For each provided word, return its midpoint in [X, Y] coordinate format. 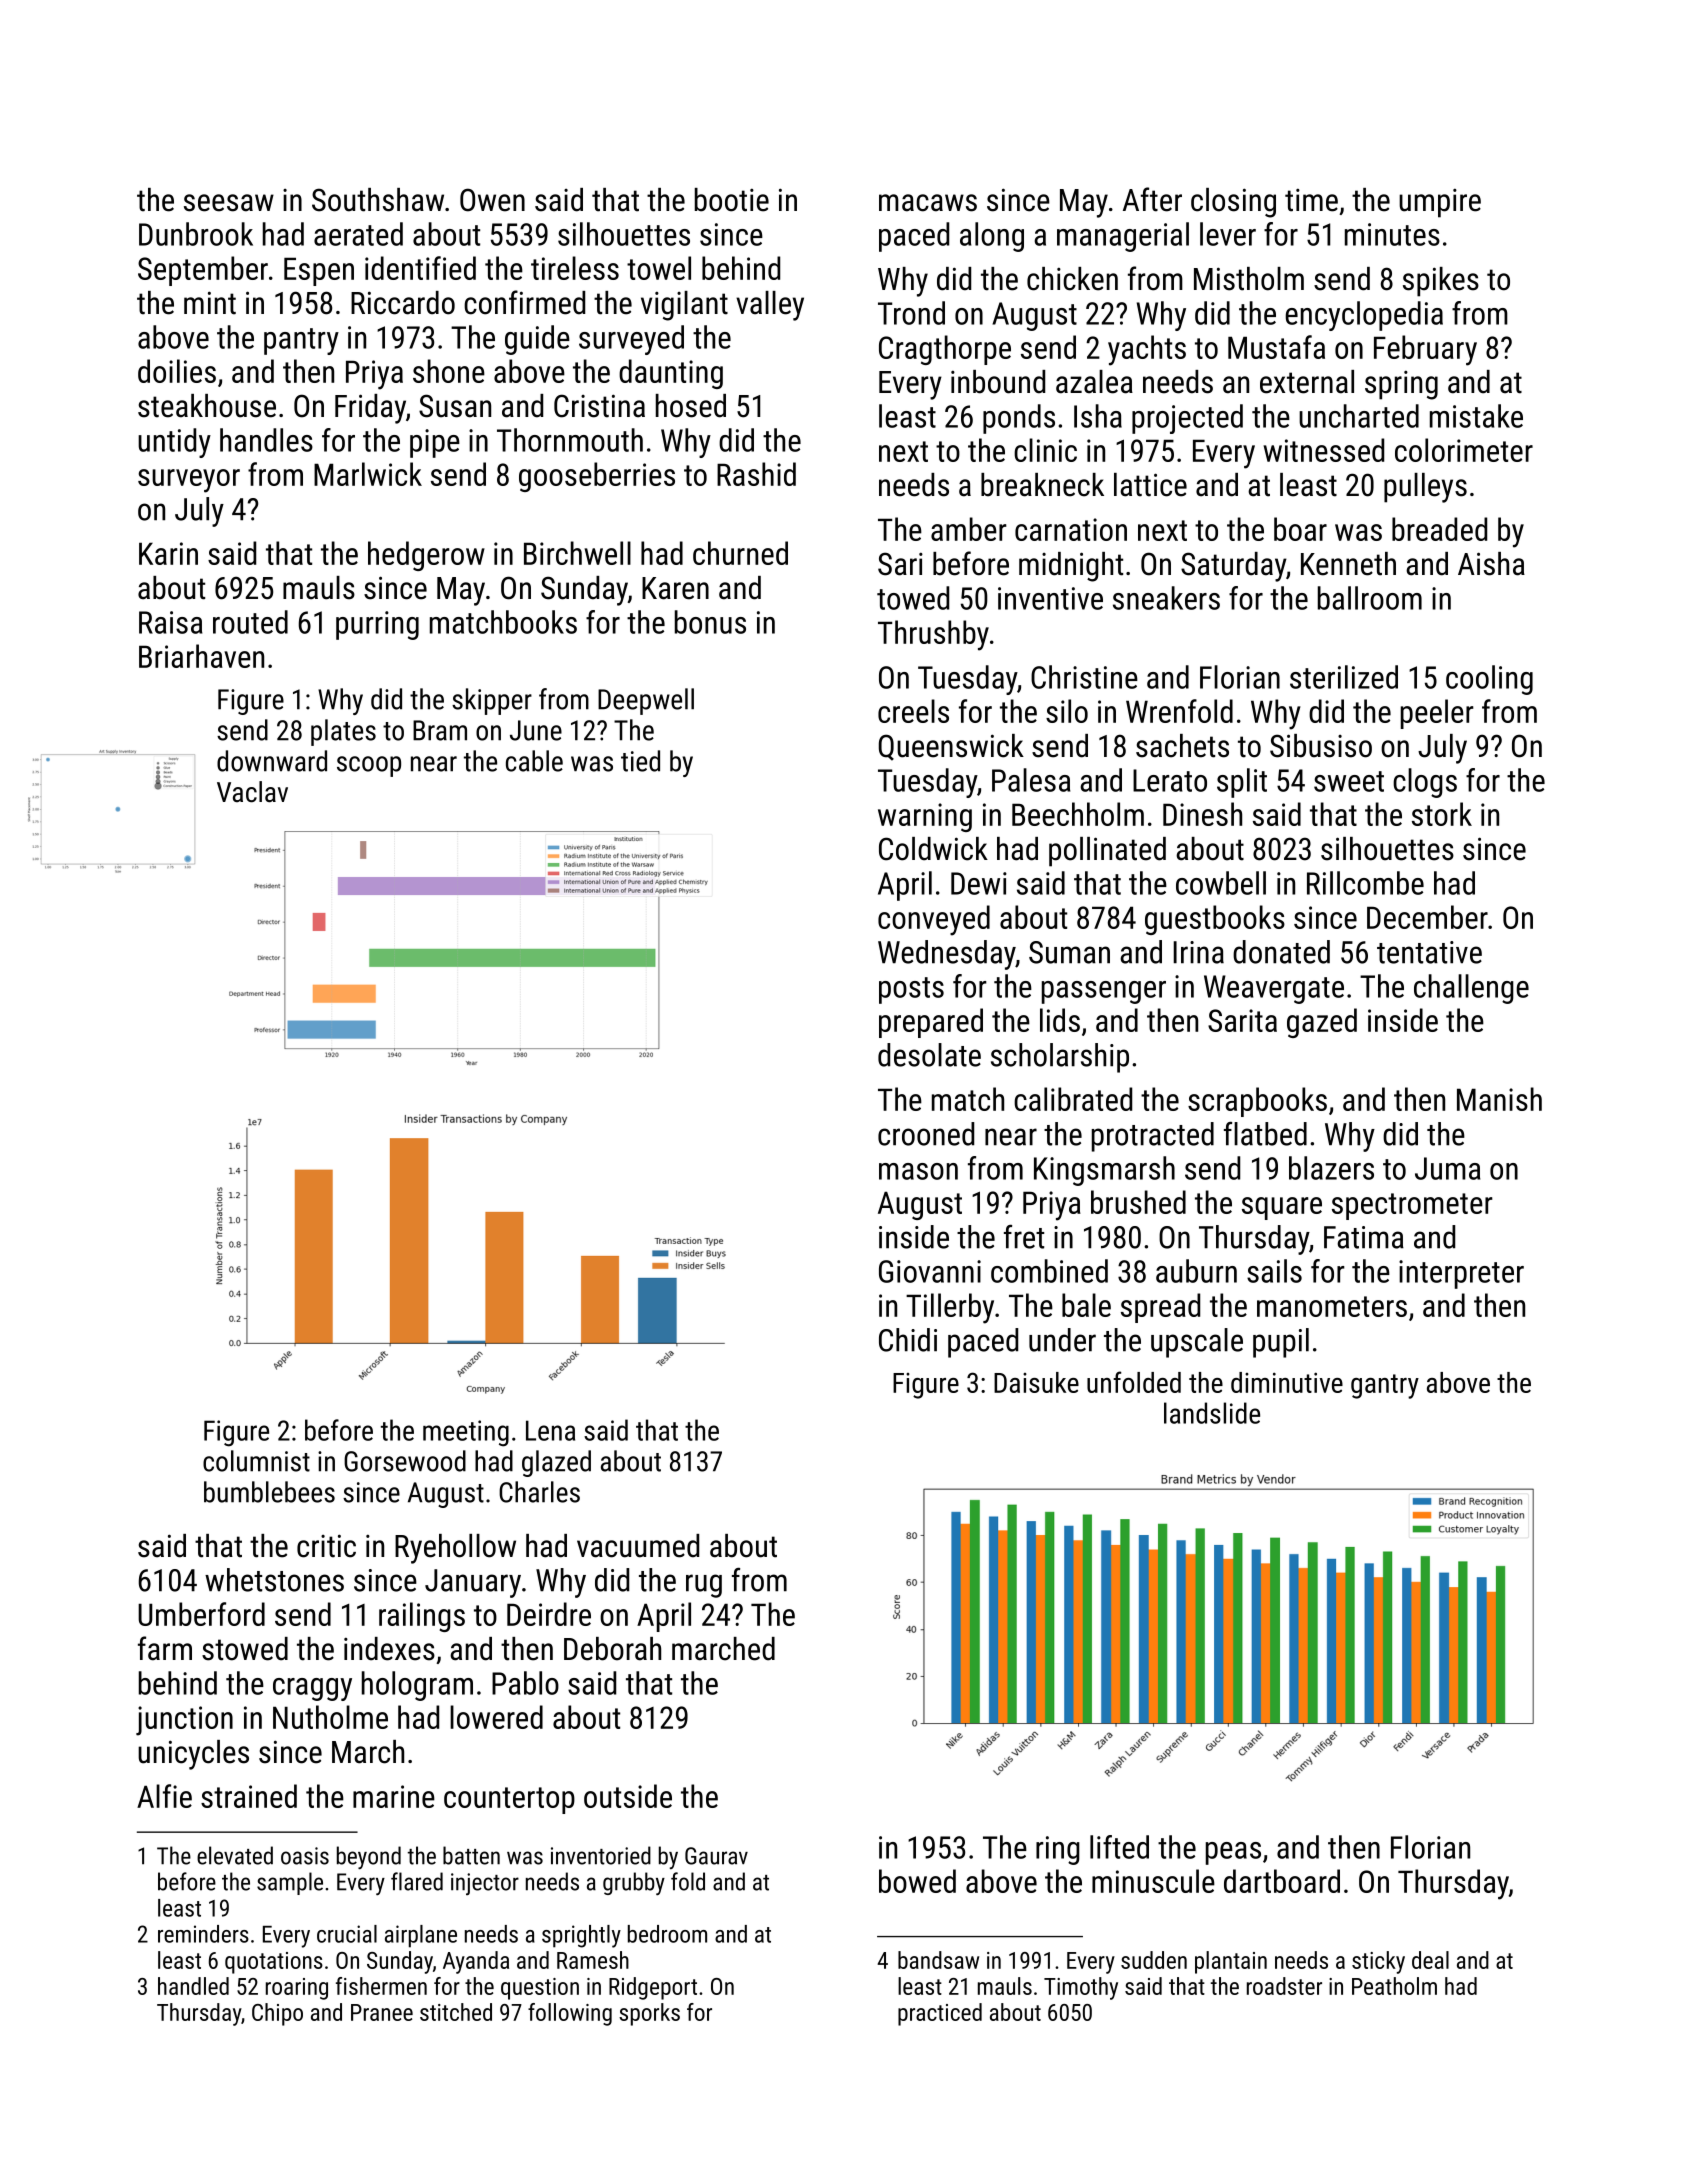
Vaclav [252, 792]
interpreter [1461, 1274]
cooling [1489, 680]
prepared [931, 1023]
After [1152, 199]
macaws [928, 203]
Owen [492, 200]
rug [704, 1586]
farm [165, 1648]
